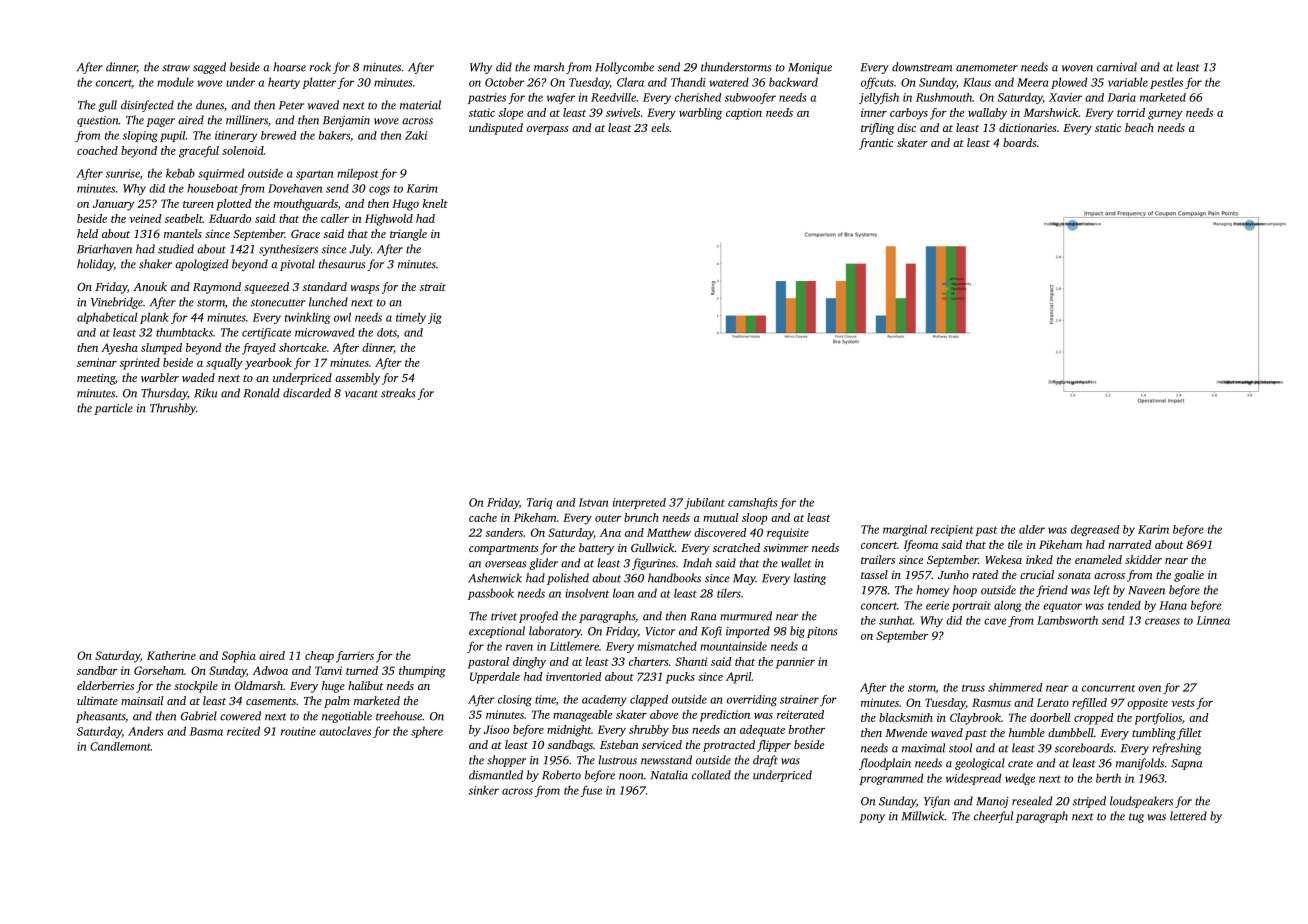 Image resolution: width=1308 pixels, height=924 pixels. What do you see at coordinates (1189, 576) in the page?
I see `goalie` at bounding box center [1189, 576].
